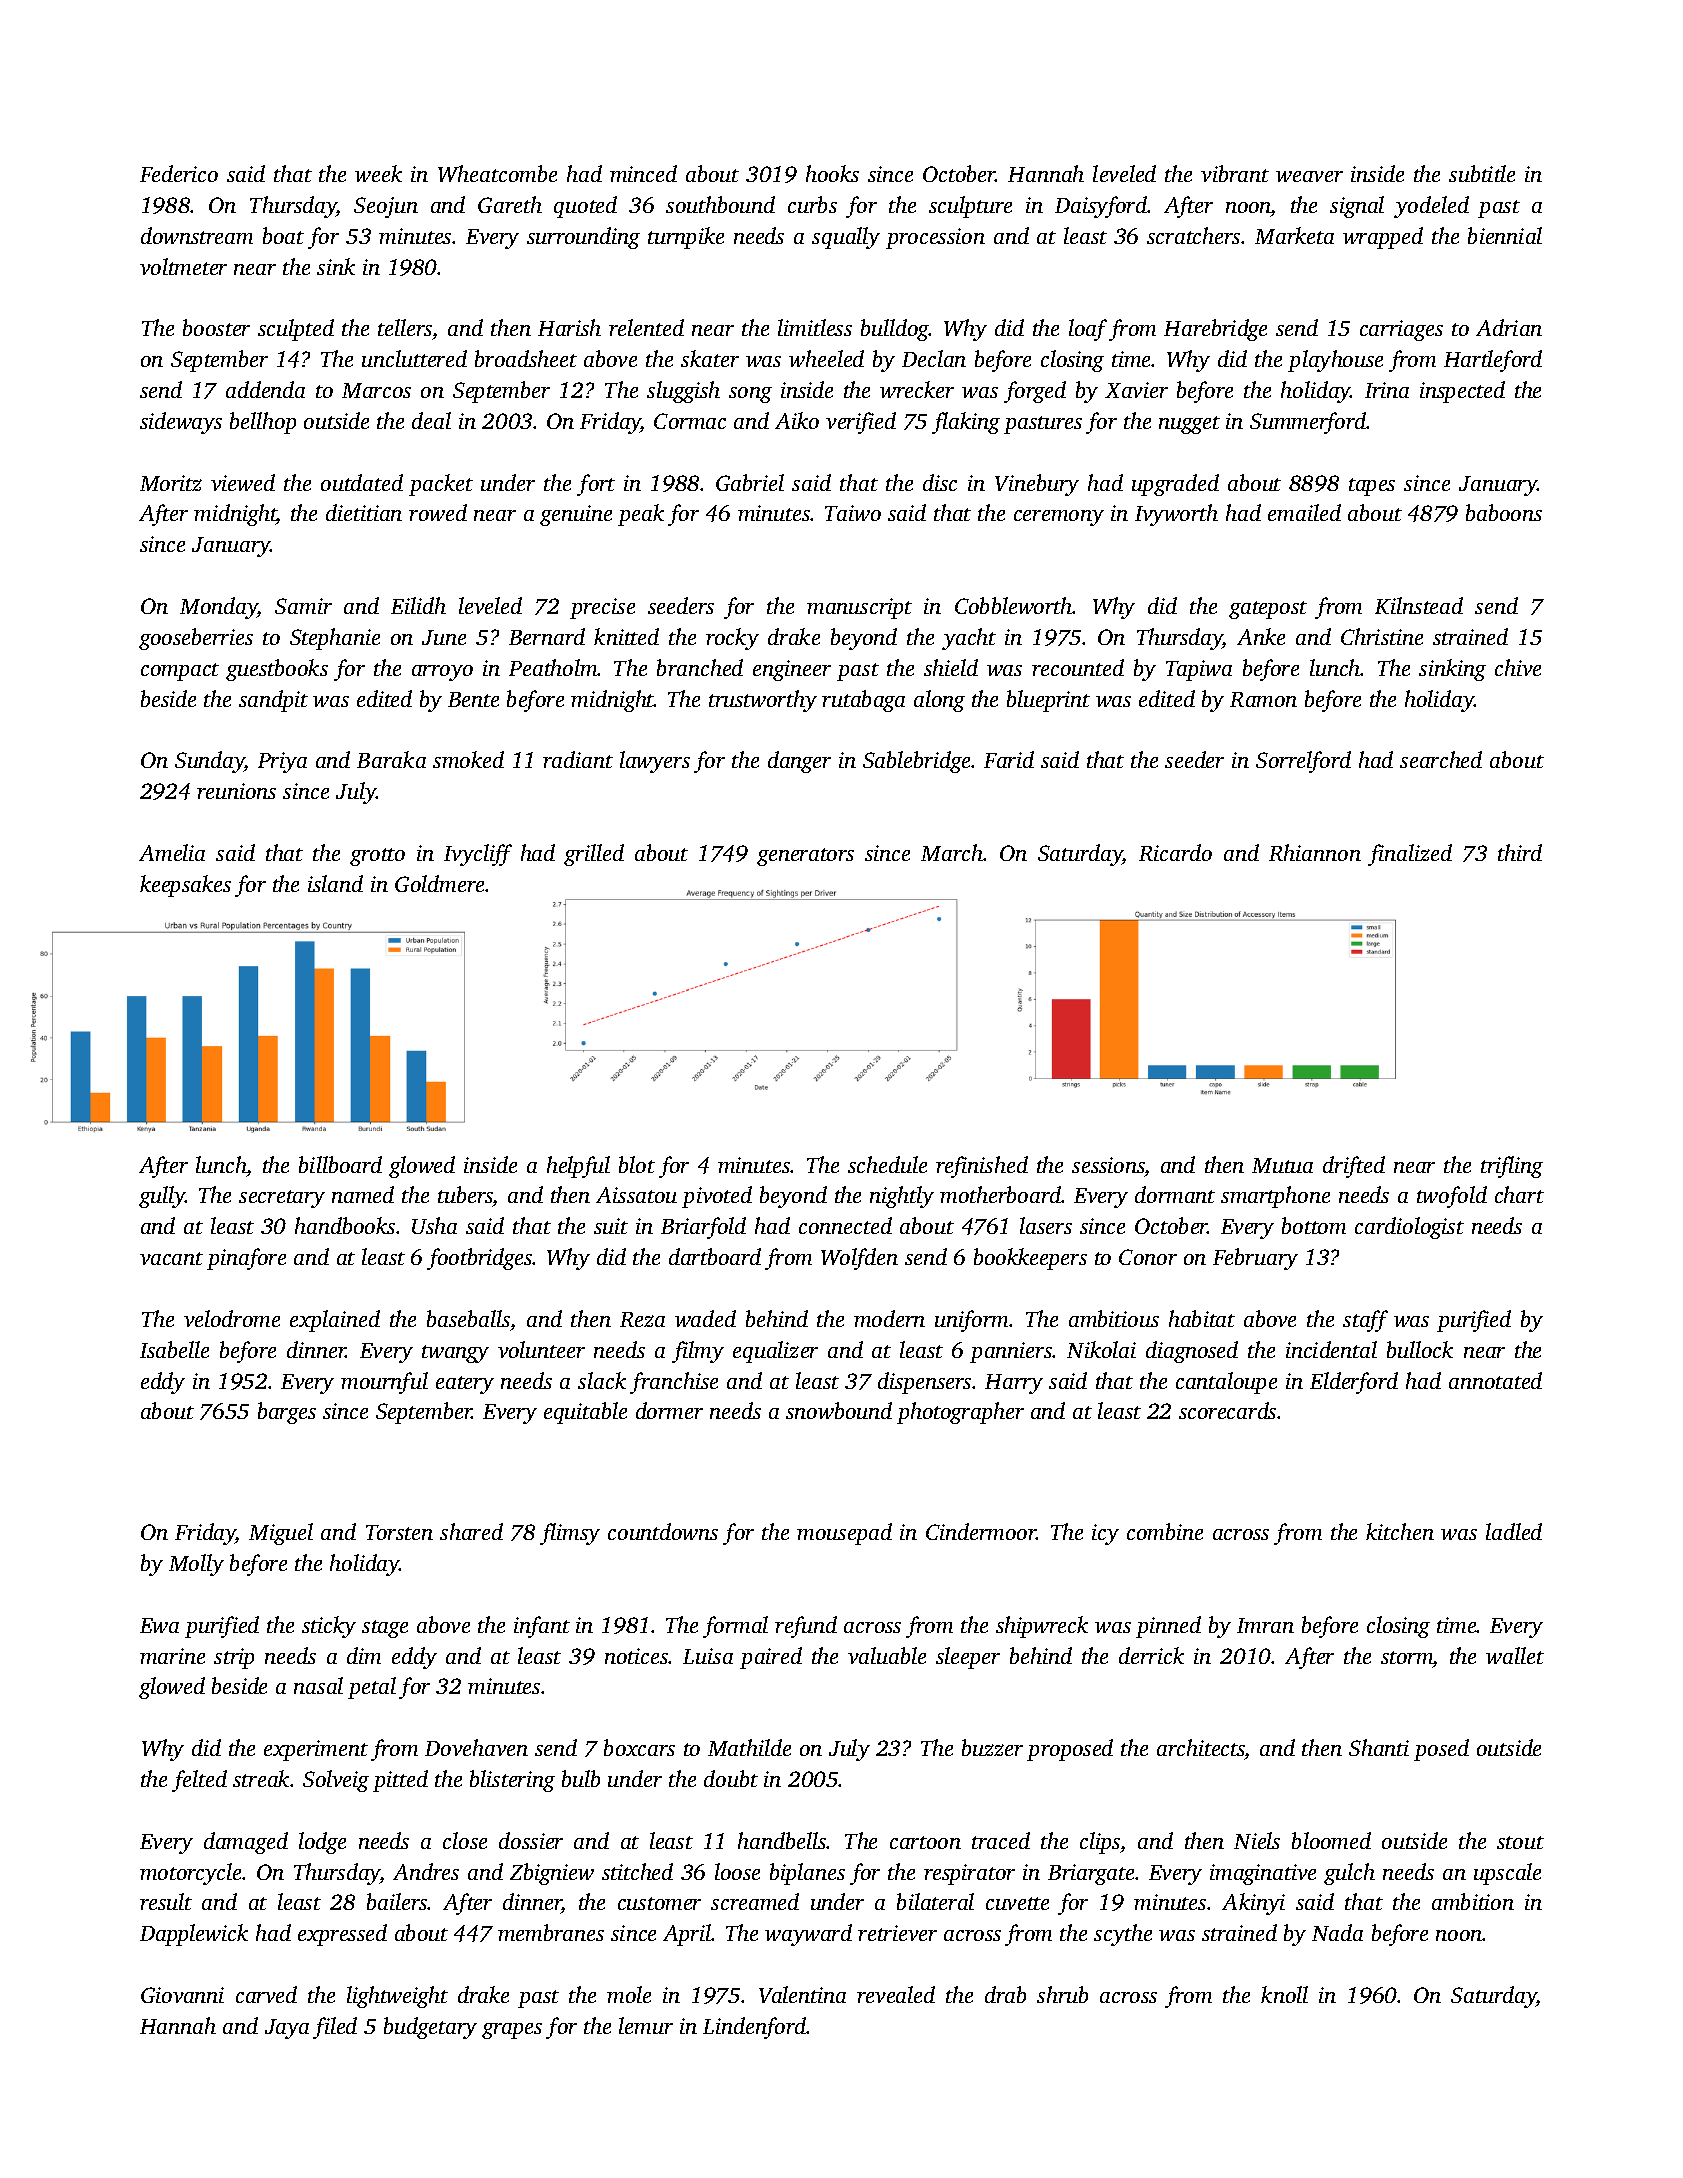 The height and width of the screenshot is (2178, 1683). Describe the element at coordinates (1165, 1531) in the screenshot. I see `combine` at that location.
